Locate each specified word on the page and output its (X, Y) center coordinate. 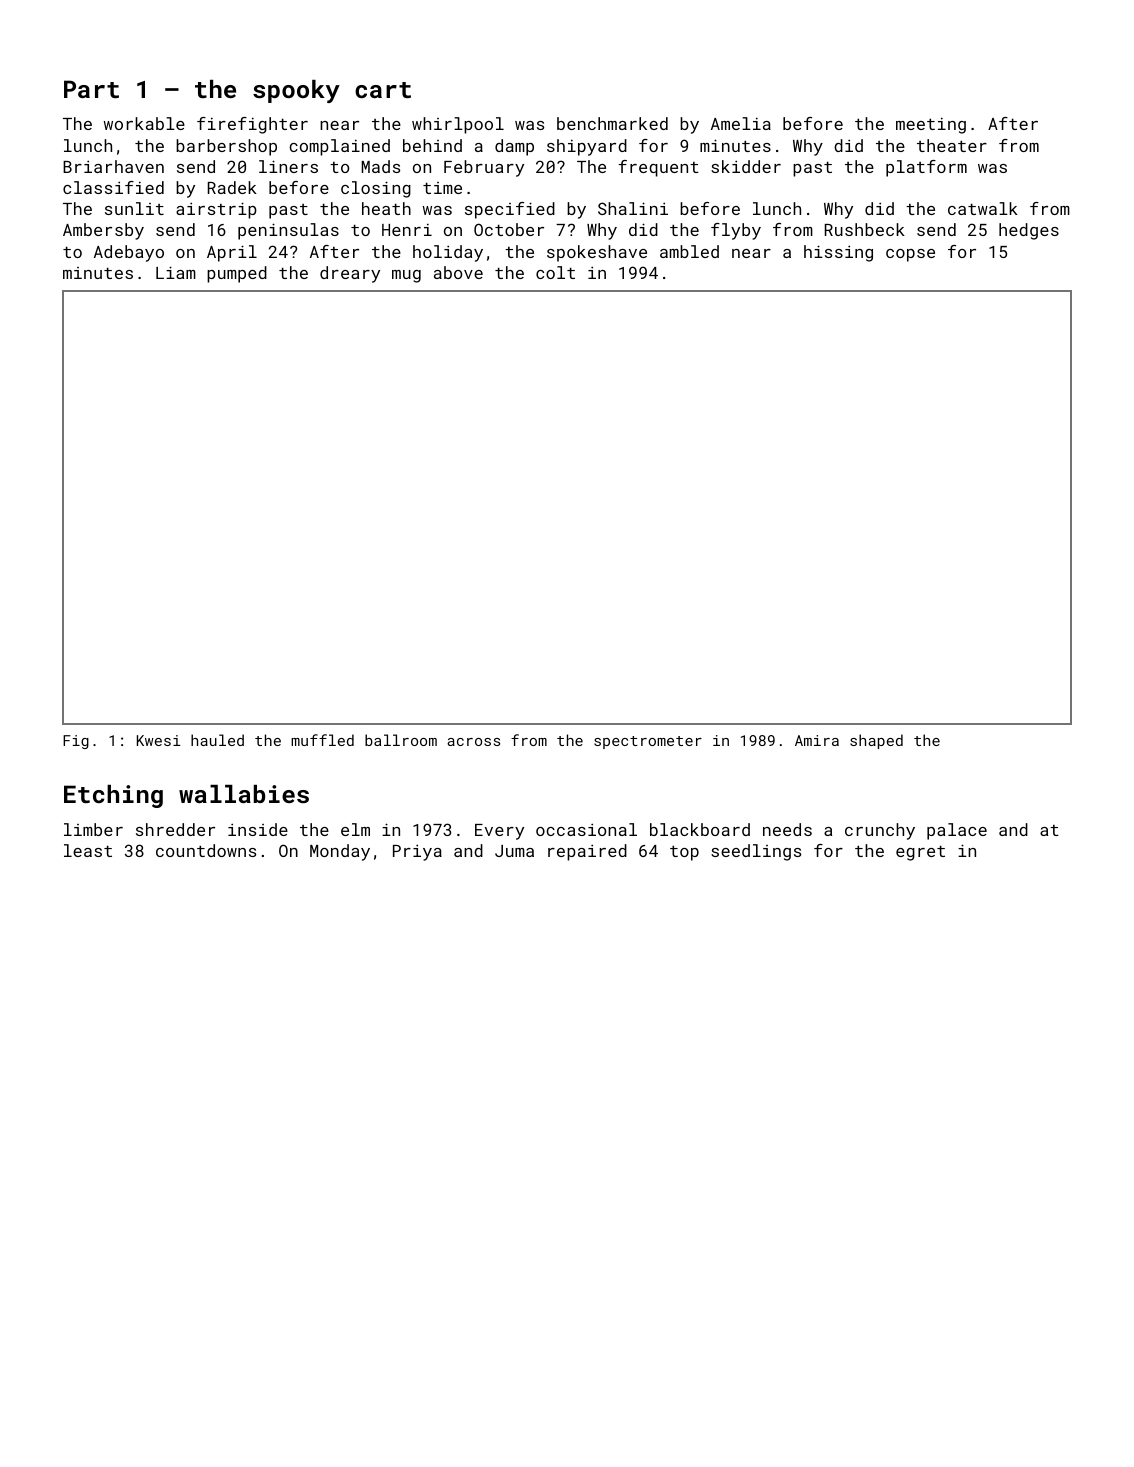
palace (957, 831)
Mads (381, 166)
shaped (876, 741)
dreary (350, 274)
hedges (1029, 231)
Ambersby (103, 231)
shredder (175, 829)
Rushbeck (865, 229)
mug (406, 276)
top (684, 853)
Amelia (741, 123)
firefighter (252, 125)
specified (510, 210)
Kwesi (159, 740)
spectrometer (648, 742)
